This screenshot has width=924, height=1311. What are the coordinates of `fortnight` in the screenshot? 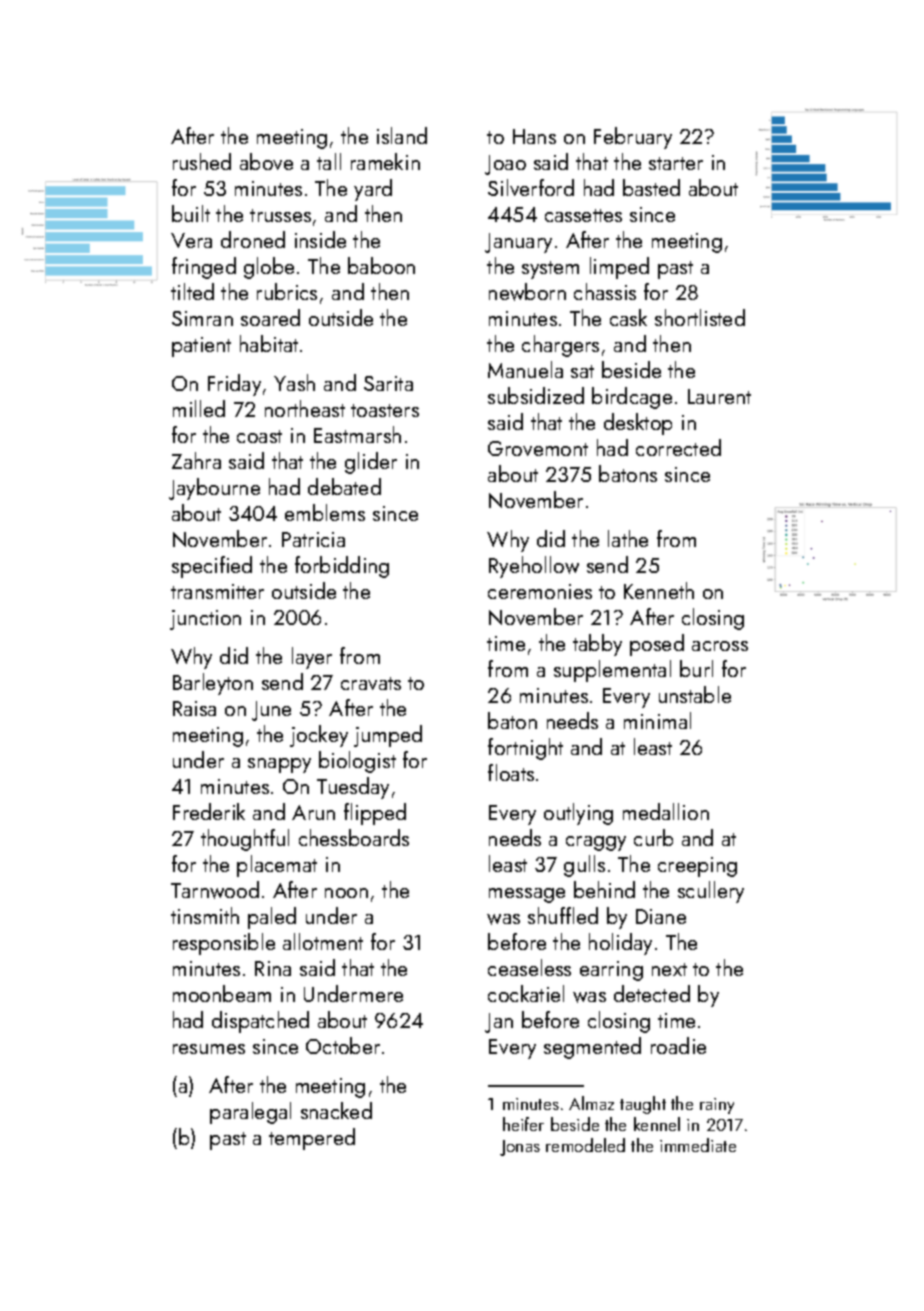 It's located at (525, 749).
